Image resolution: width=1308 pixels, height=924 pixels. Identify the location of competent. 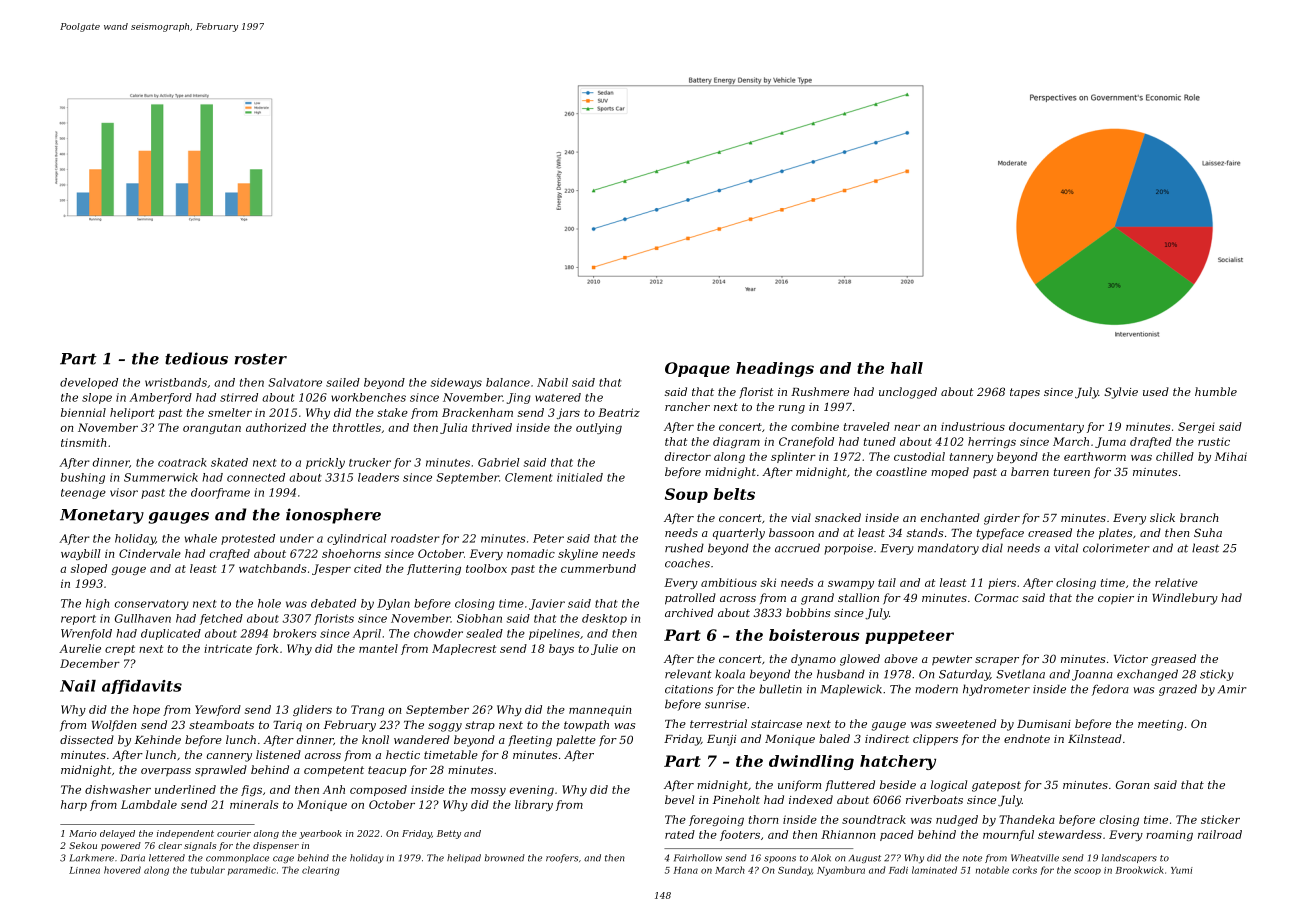
(334, 771).
